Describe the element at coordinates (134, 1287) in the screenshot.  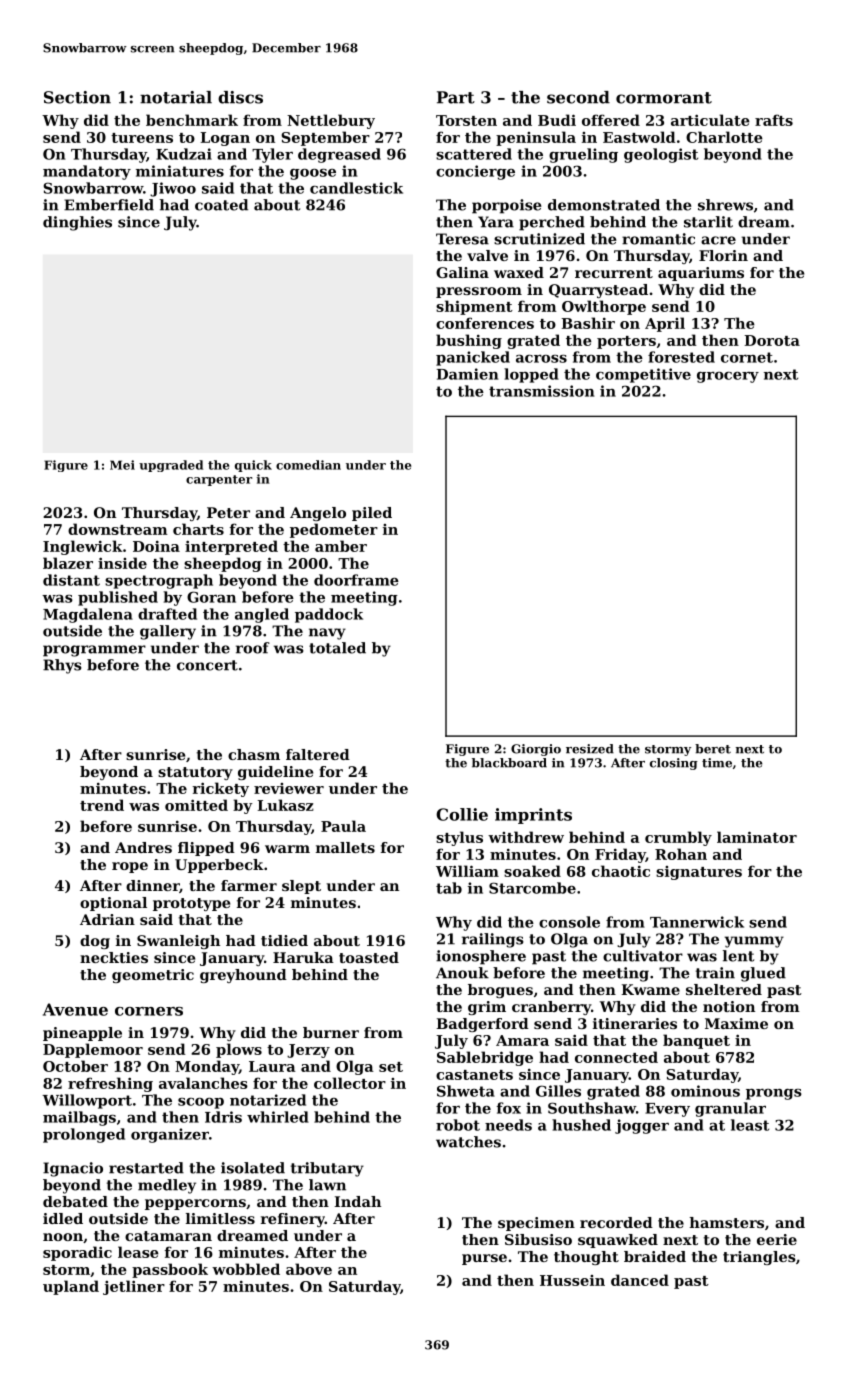
I see `jetliner` at that location.
